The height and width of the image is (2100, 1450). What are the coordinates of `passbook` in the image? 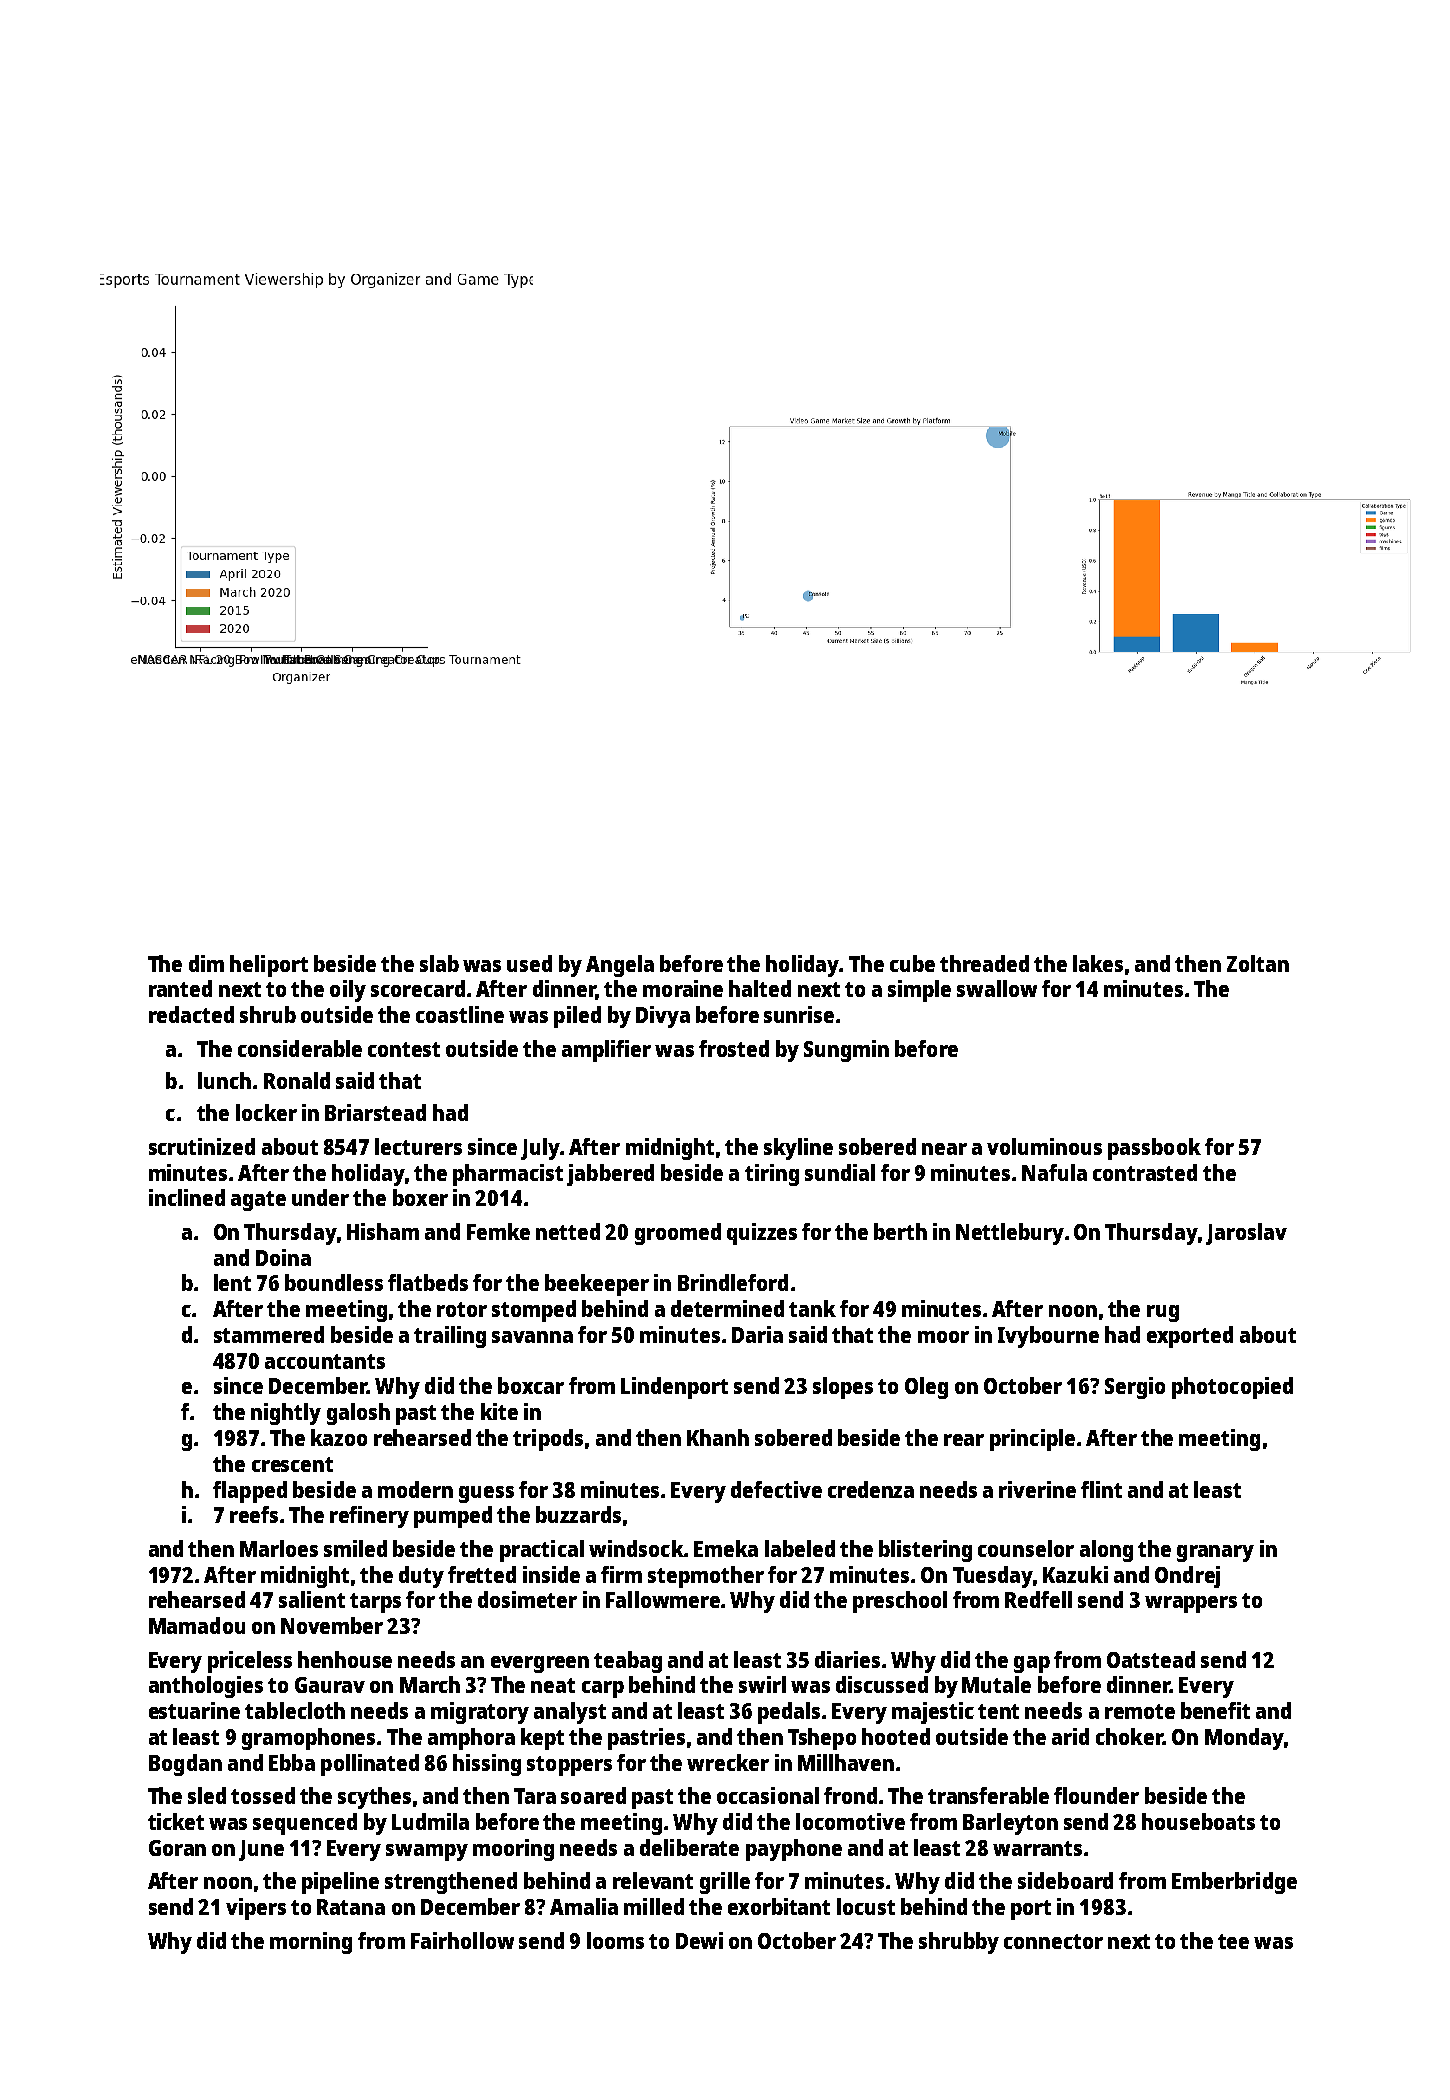 It's located at (1154, 1149).
